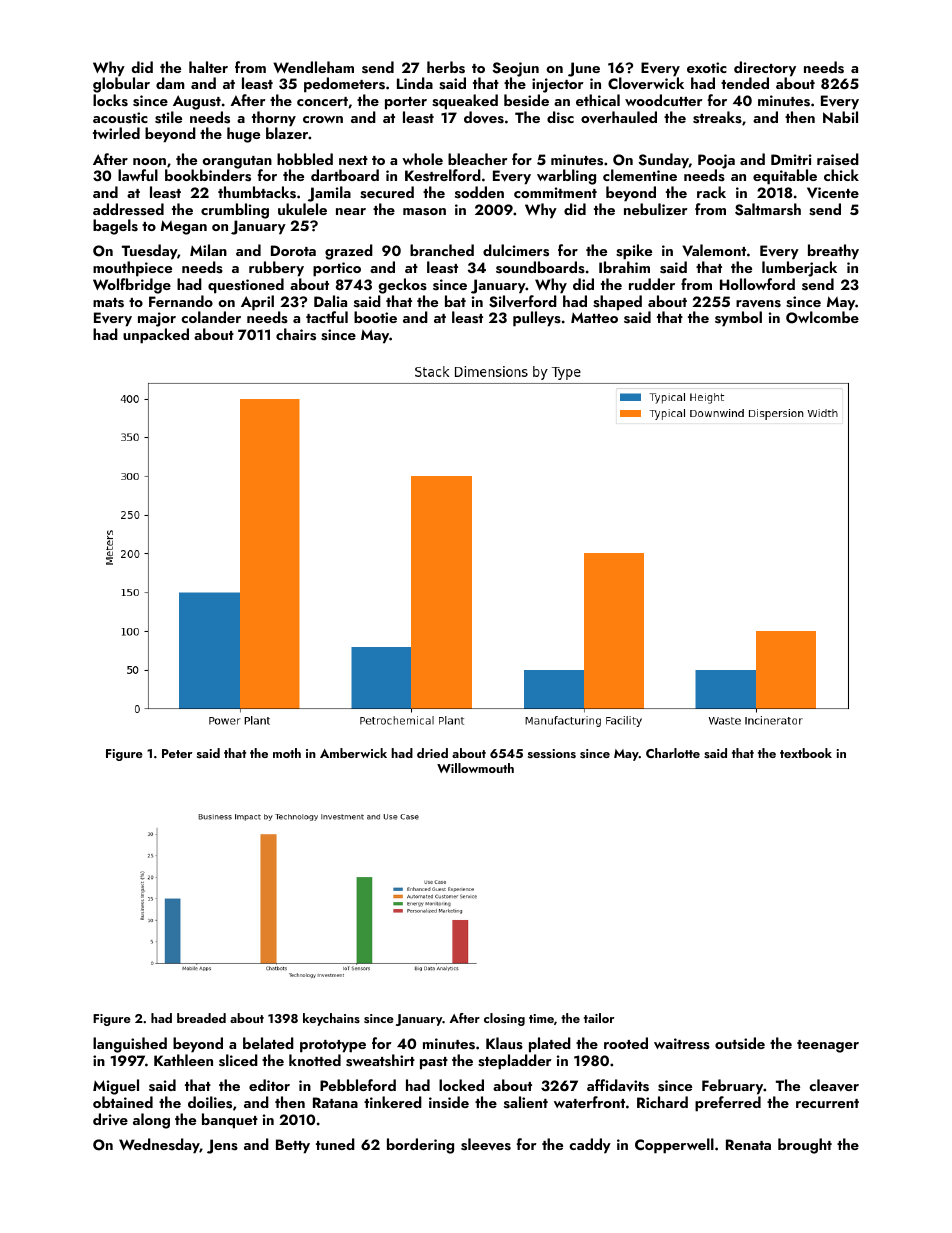 This page has height=1233, width=952. What do you see at coordinates (208, 67) in the page?
I see `halter` at bounding box center [208, 67].
